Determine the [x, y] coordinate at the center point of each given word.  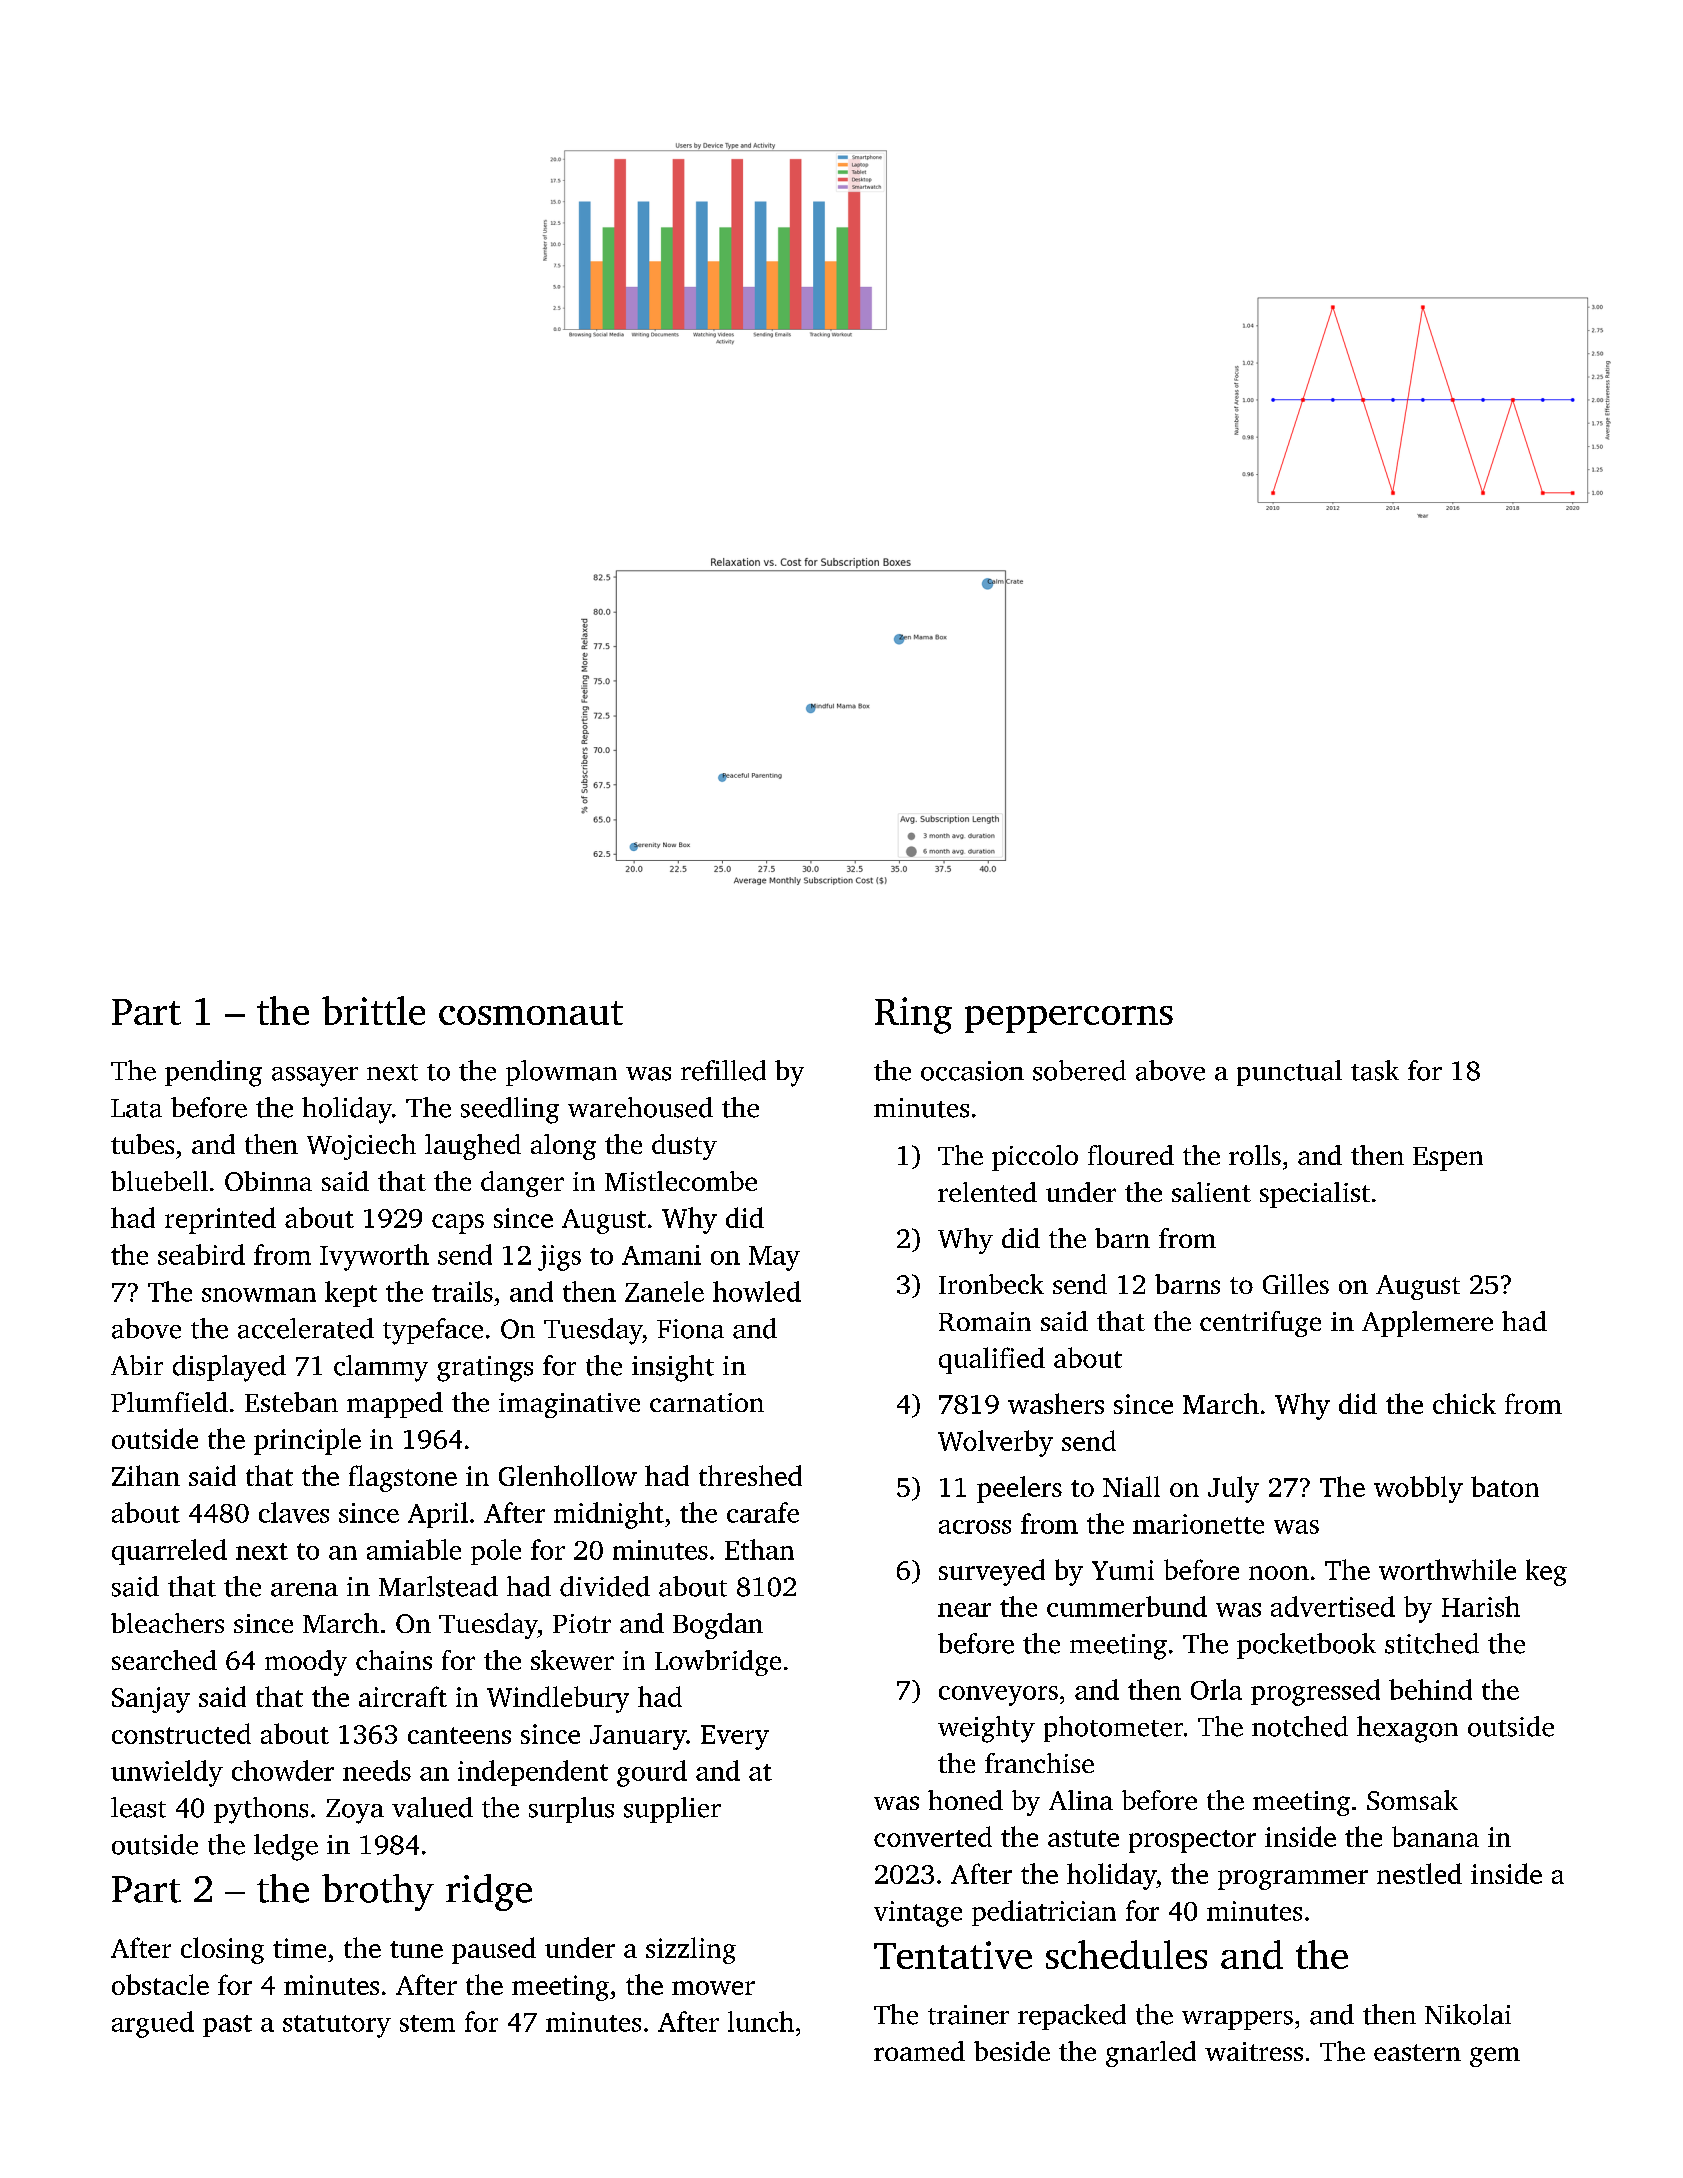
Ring [913, 1015]
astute [1083, 1838]
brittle [373, 1010]
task [1375, 1070]
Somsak [1412, 1800]
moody [306, 1663]
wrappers [1237, 2020]
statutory [337, 2026]
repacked [1072, 2017]
